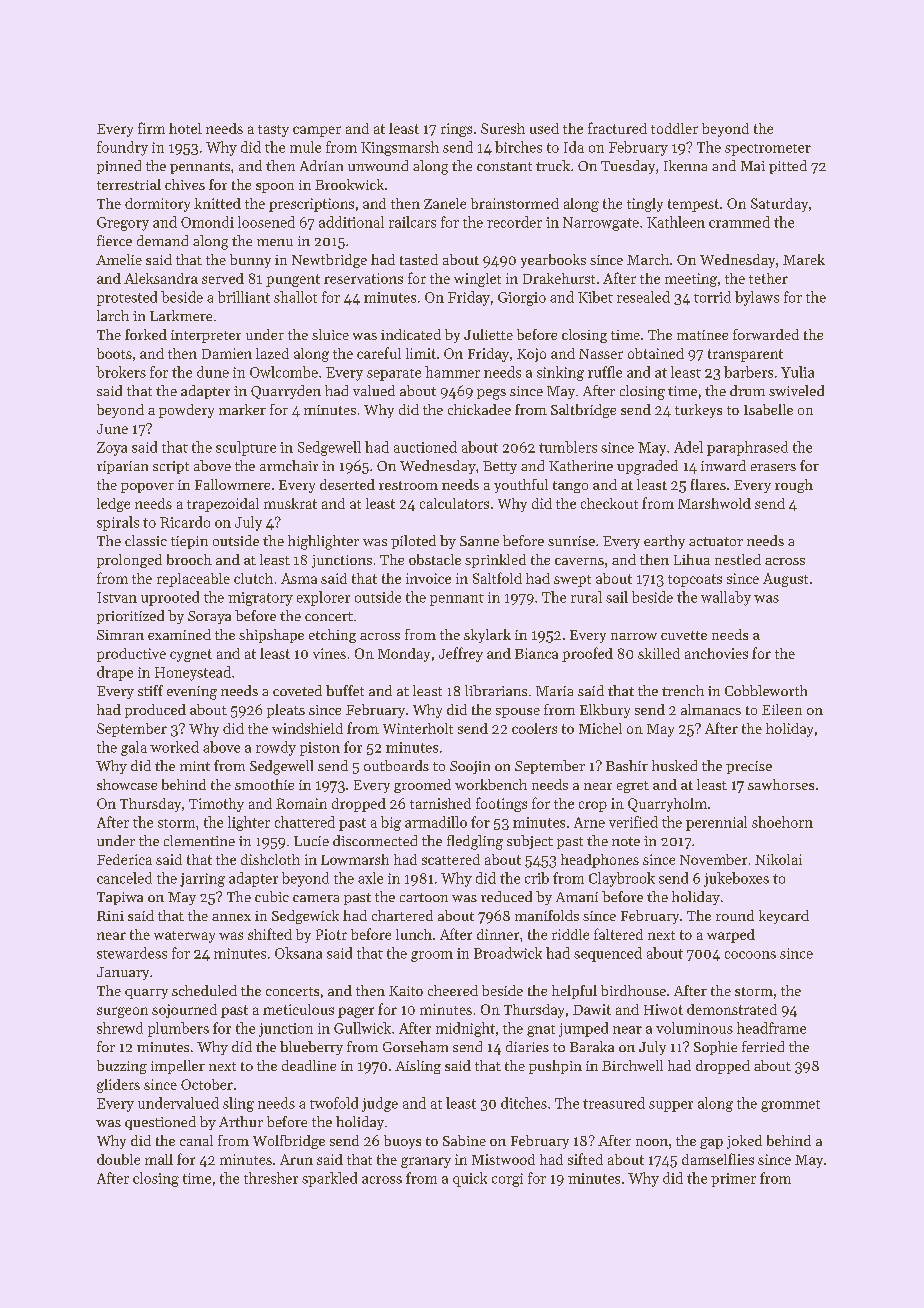 Image resolution: width=924 pixels, height=1308 pixels. What do you see at coordinates (329, 653) in the document?
I see `vines` at bounding box center [329, 653].
